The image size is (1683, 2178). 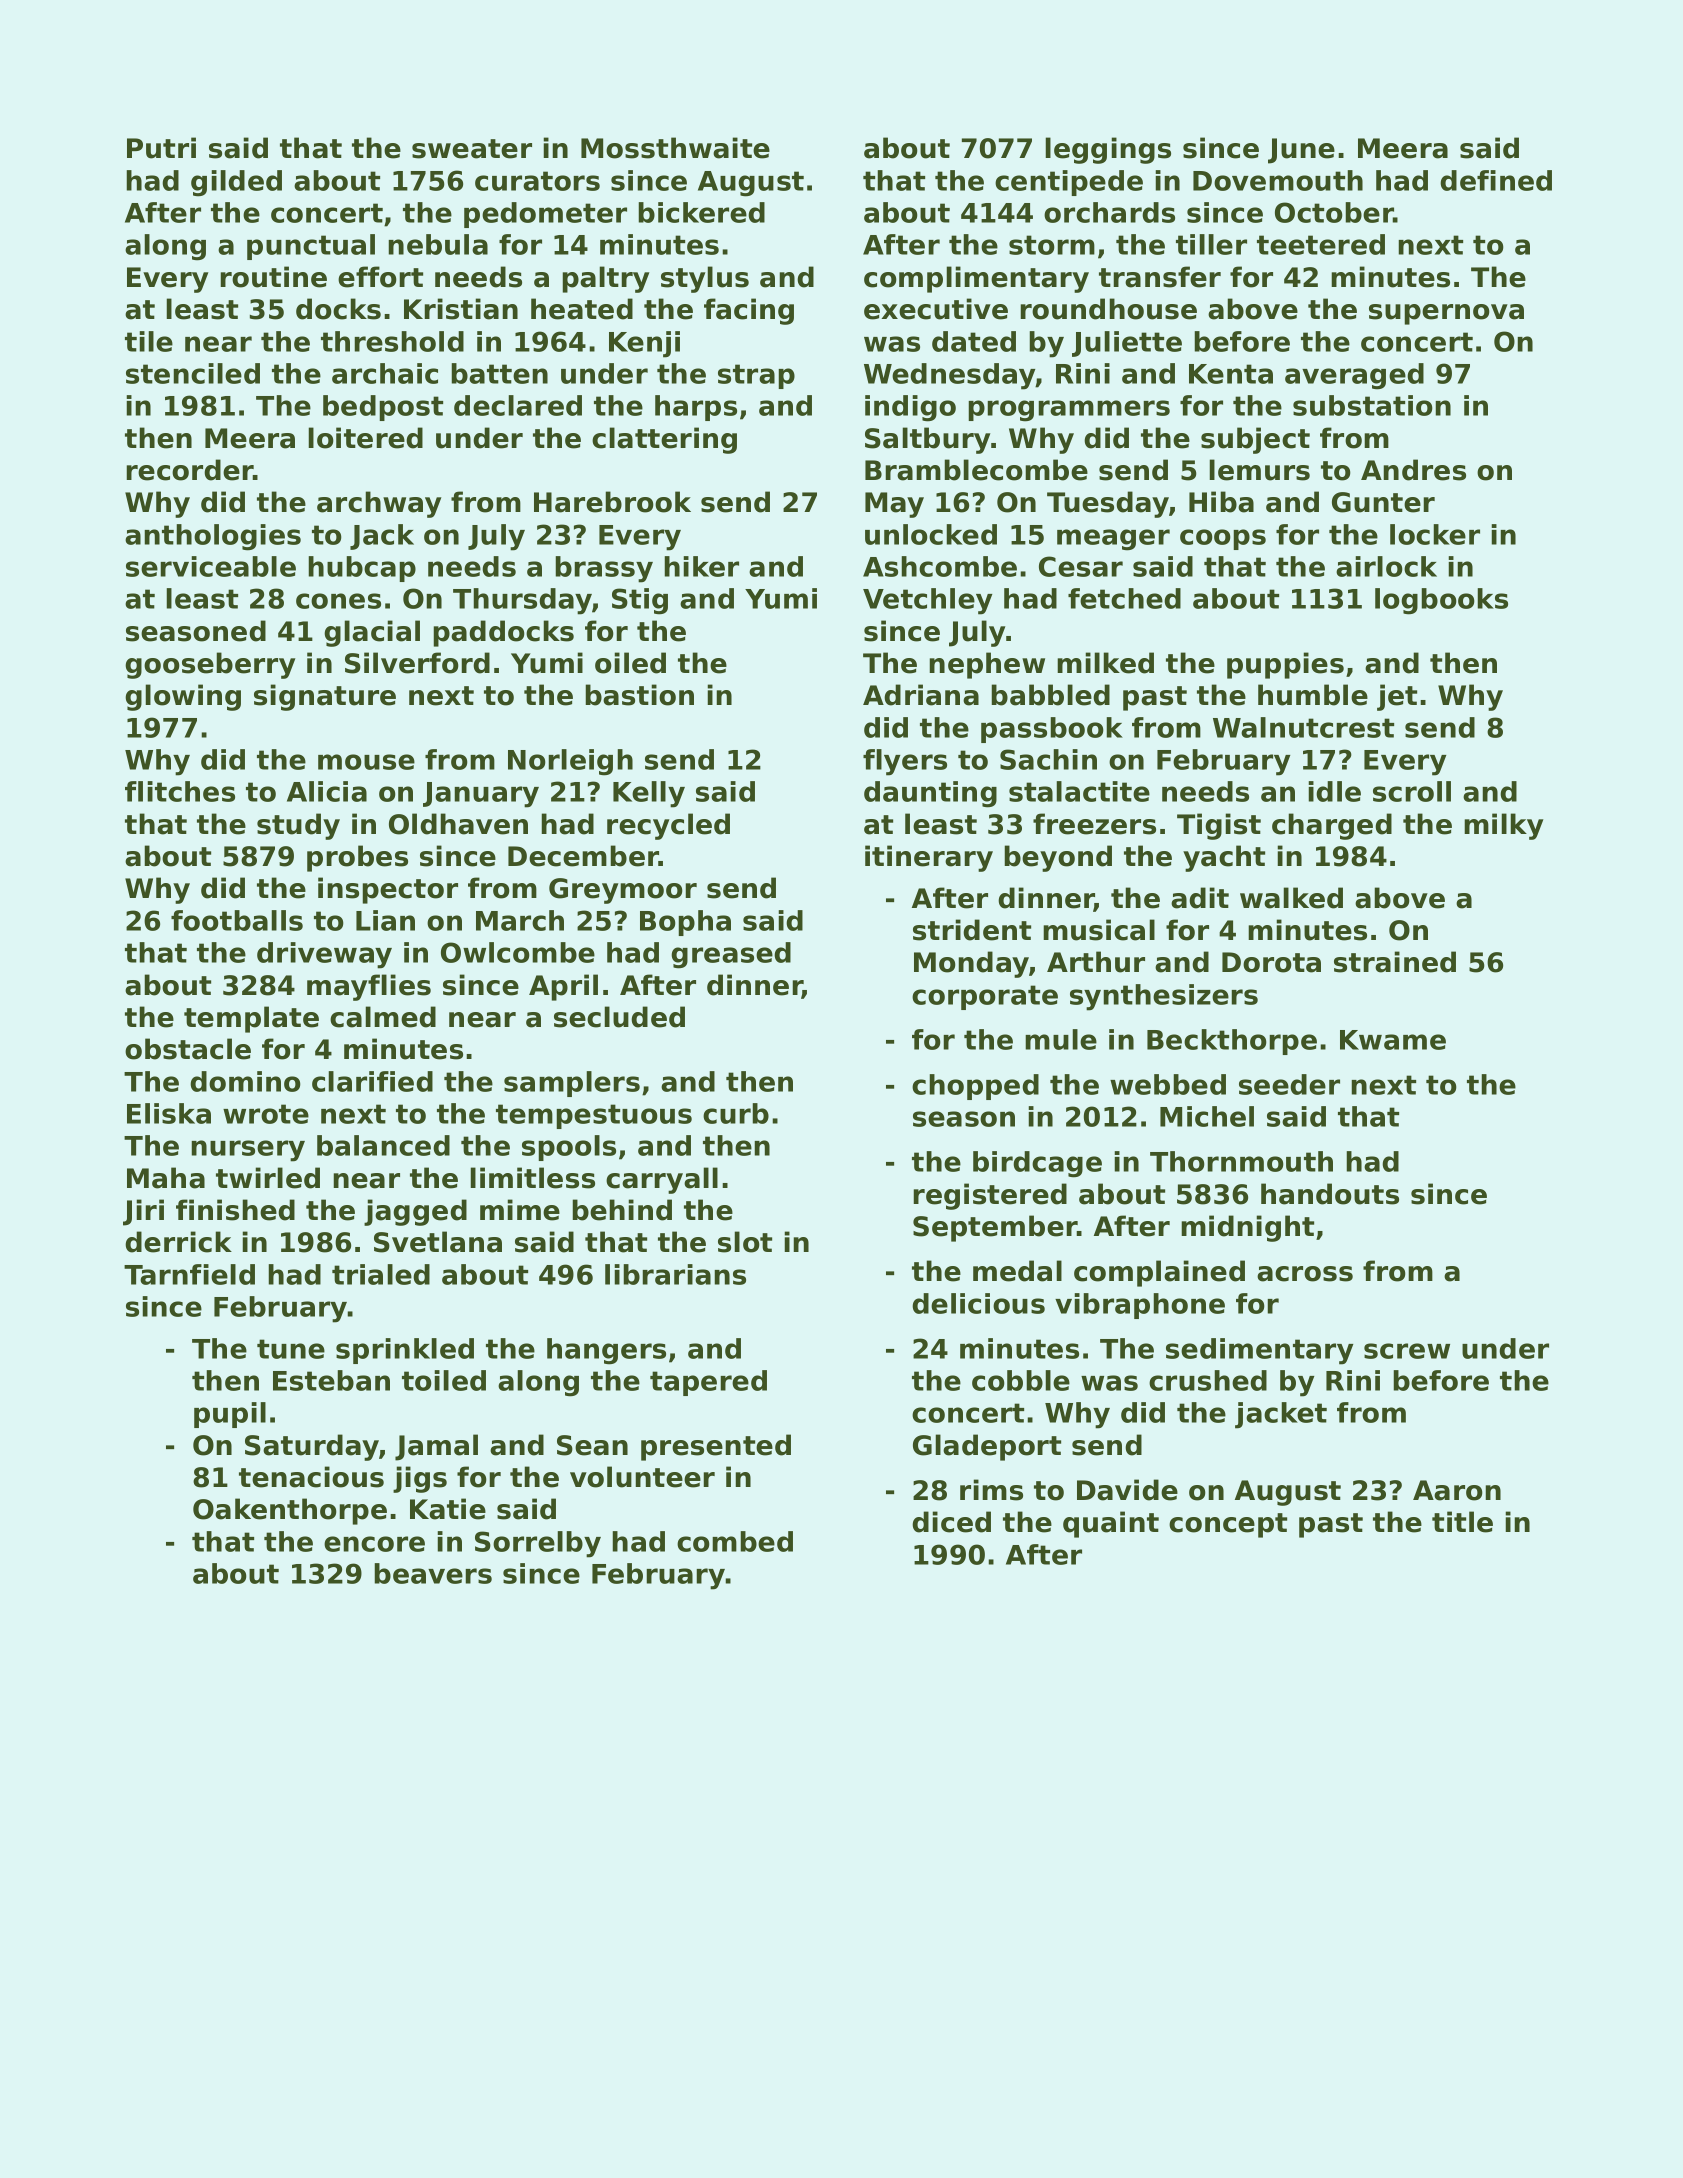 I want to click on itinerary, so click(x=929, y=858).
